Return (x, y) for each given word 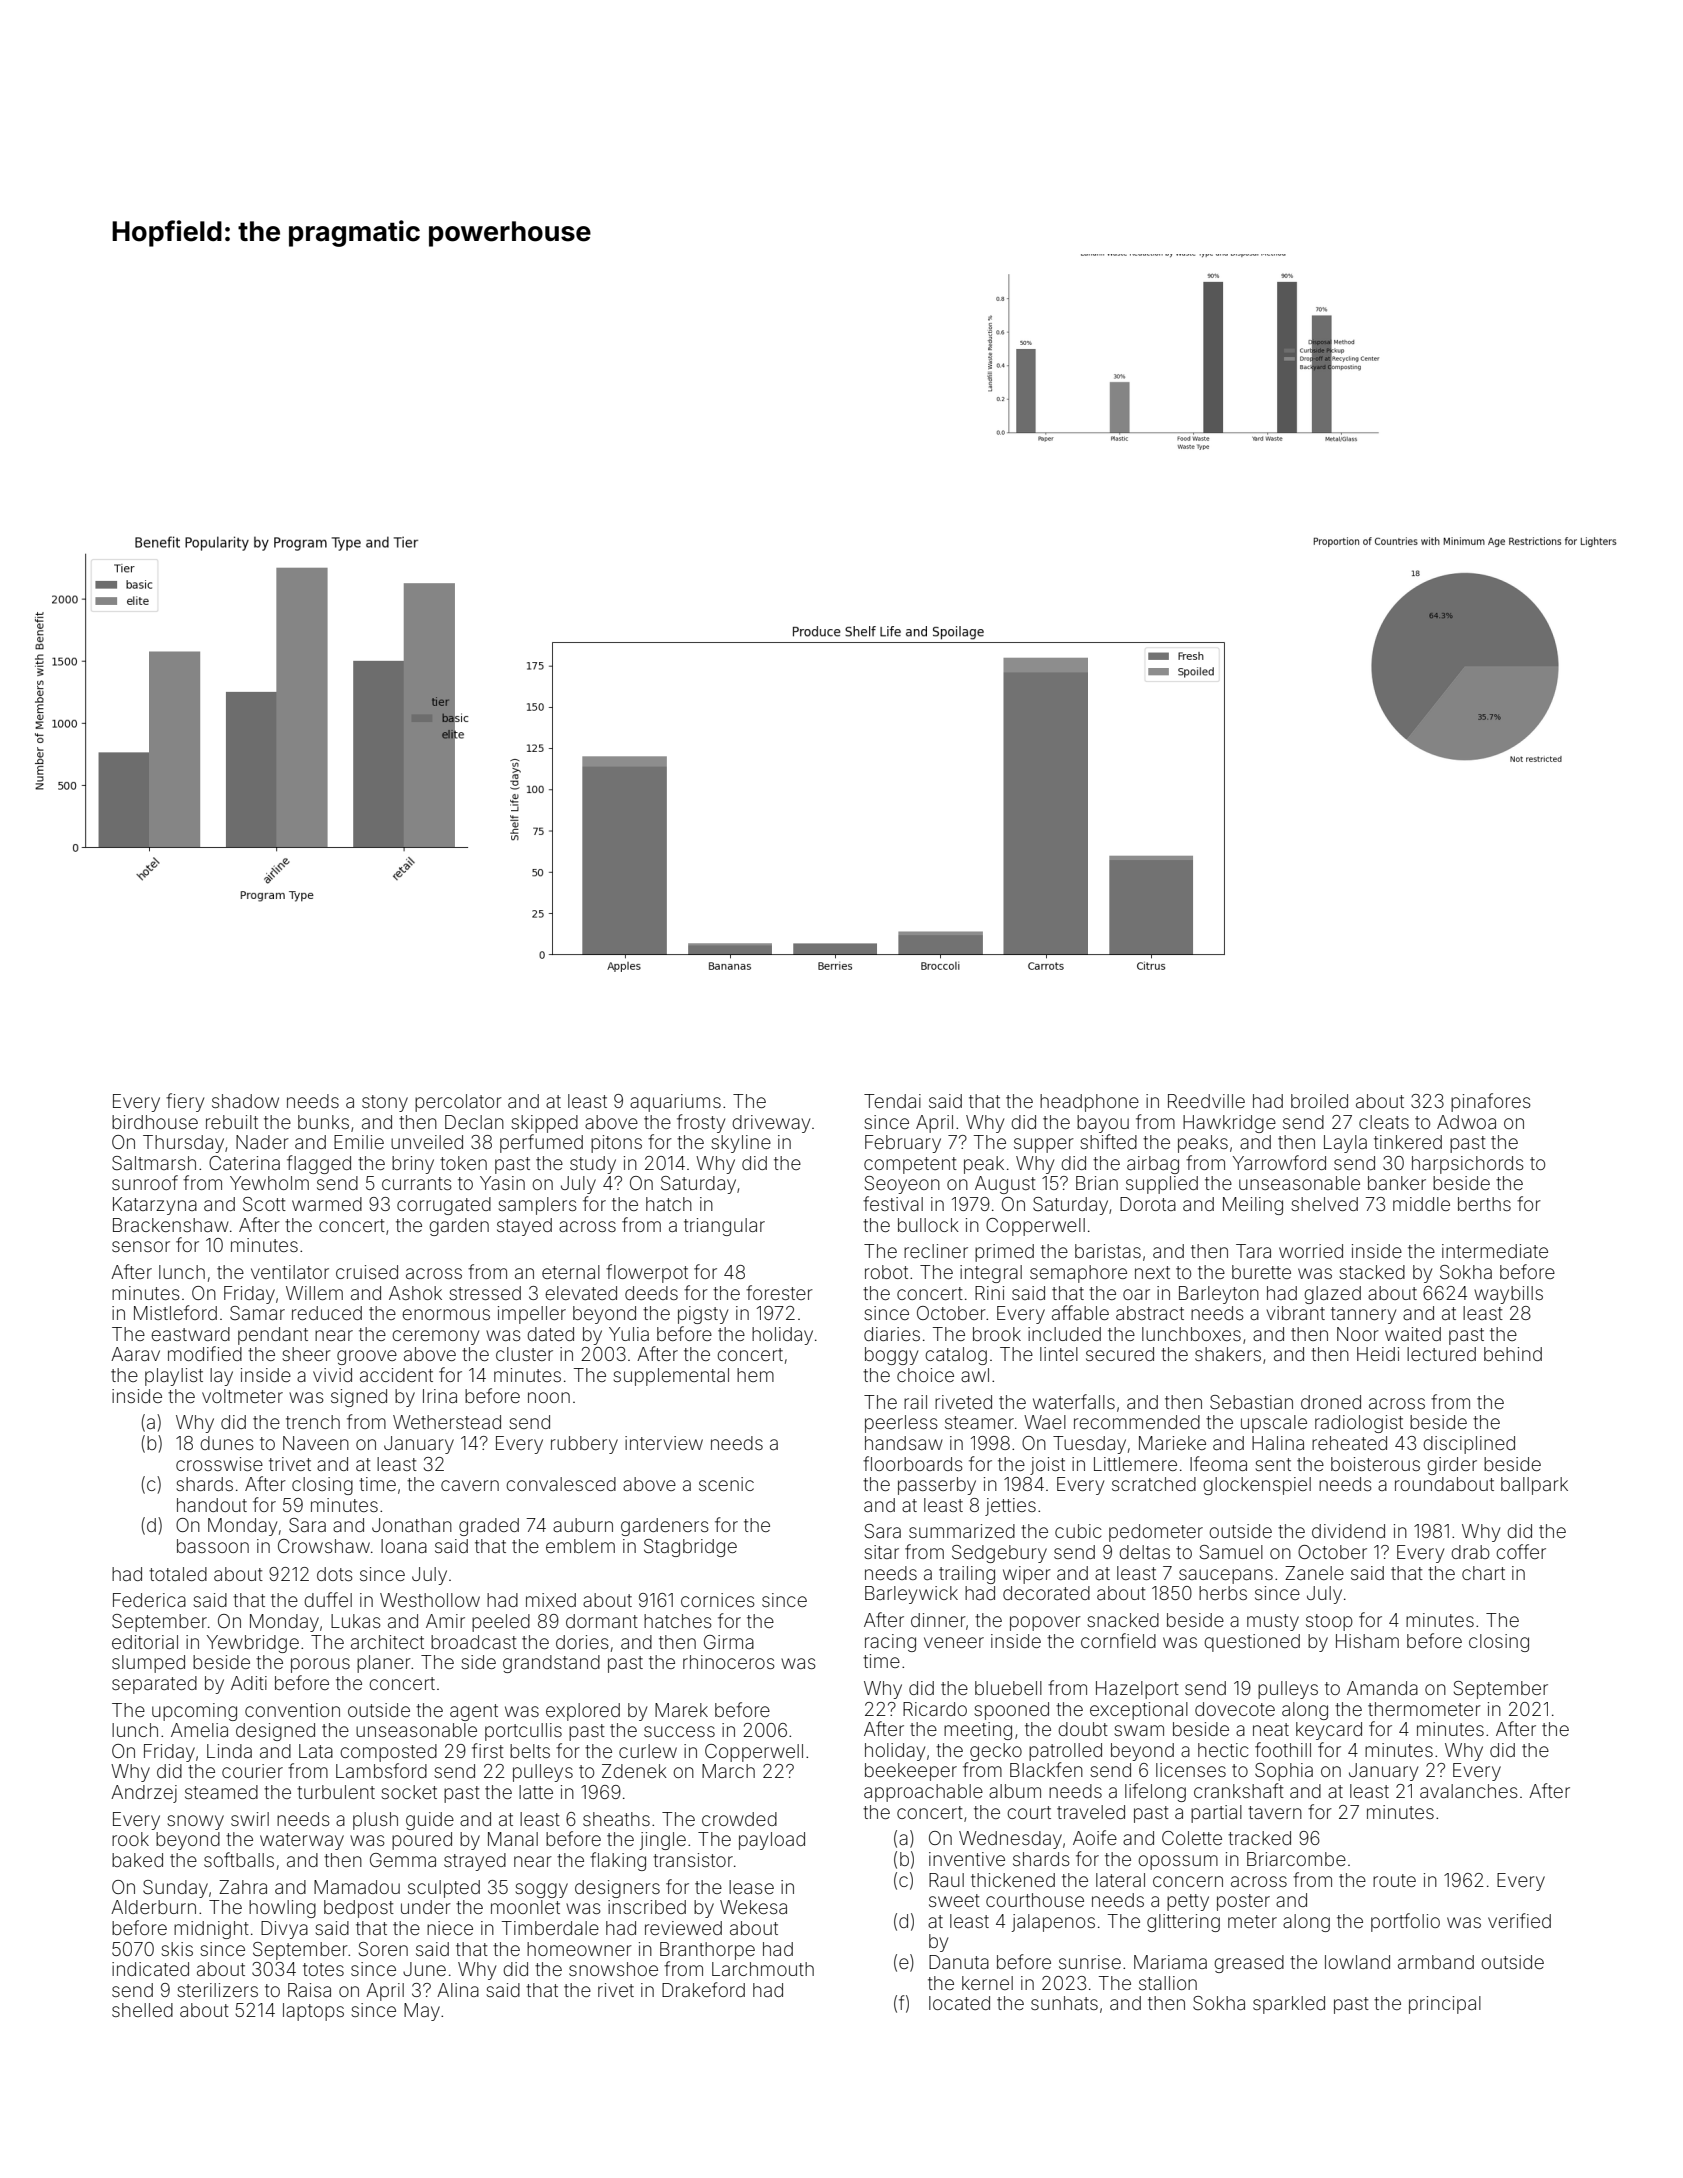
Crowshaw (324, 1546)
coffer (1521, 1551)
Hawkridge (1229, 1124)
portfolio (1405, 1922)
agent (474, 1712)
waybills (1508, 1295)
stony (385, 1103)
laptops (313, 2012)
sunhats (1064, 2003)
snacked (1123, 1620)
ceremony (435, 1337)
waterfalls (1074, 1401)
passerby (937, 1486)
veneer (954, 1642)
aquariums (675, 1103)
